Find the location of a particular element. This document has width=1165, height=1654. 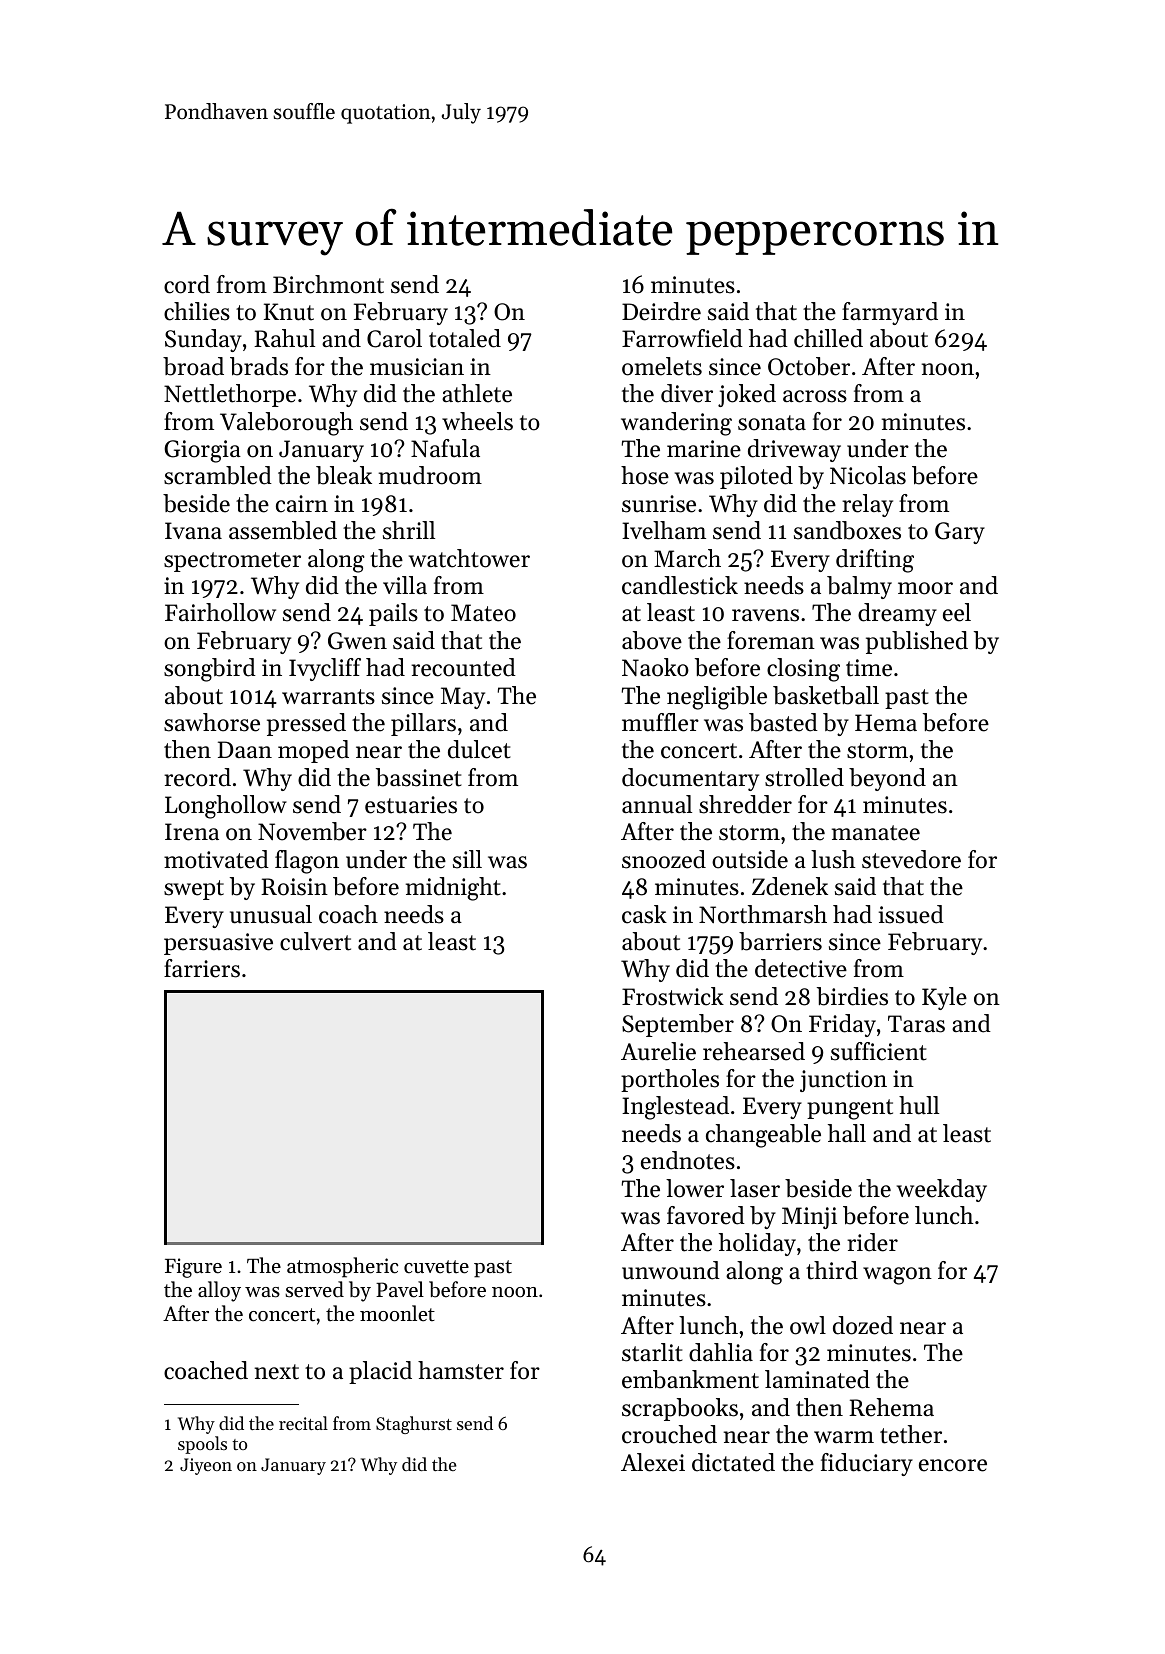

recounted is located at coordinates (463, 667).
